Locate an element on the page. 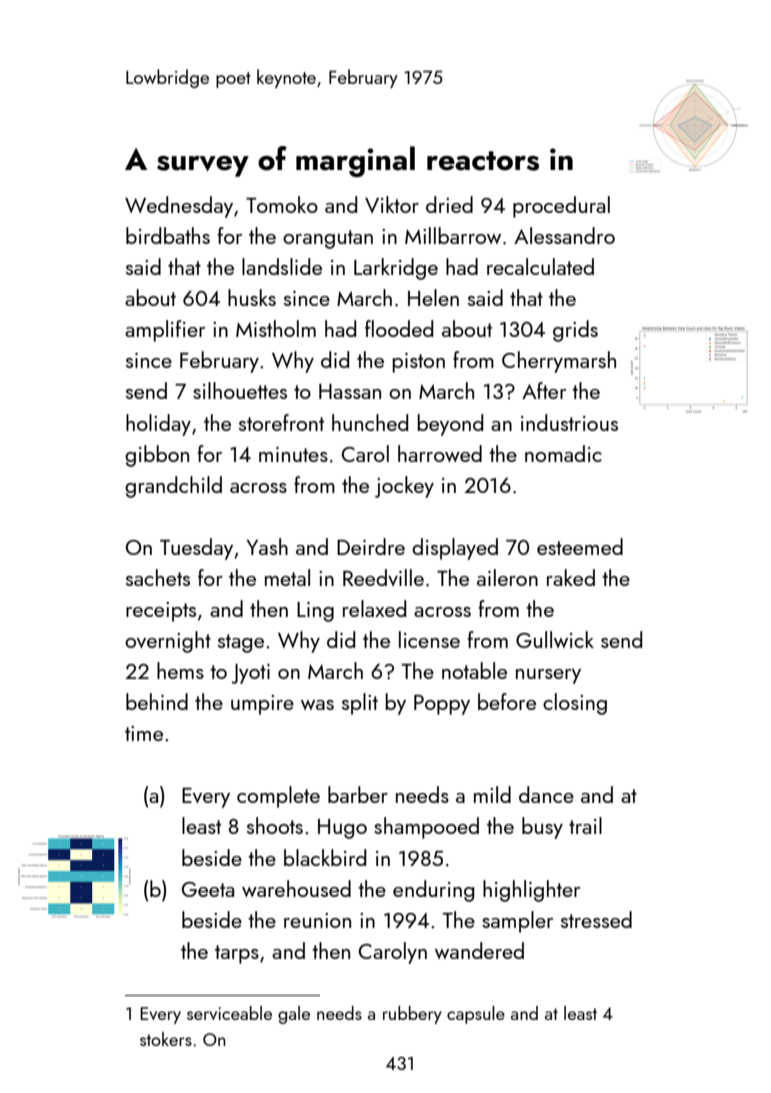 The image size is (771, 1093). license is located at coordinates (429, 639).
